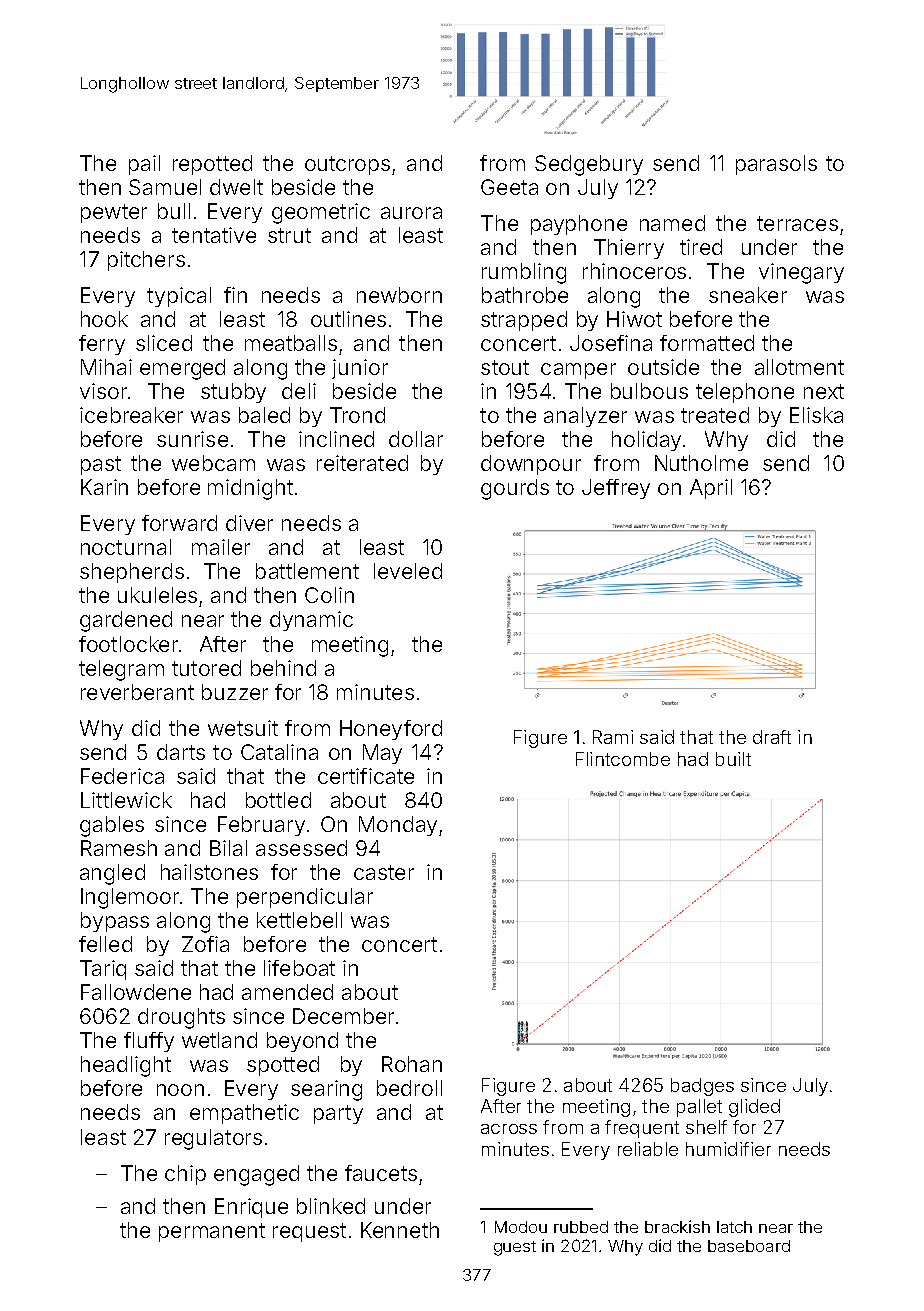 This screenshot has width=924, height=1311. What do you see at coordinates (515, 489) in the screenshot?
I see `gourds` at bounding box center [515, 489].
